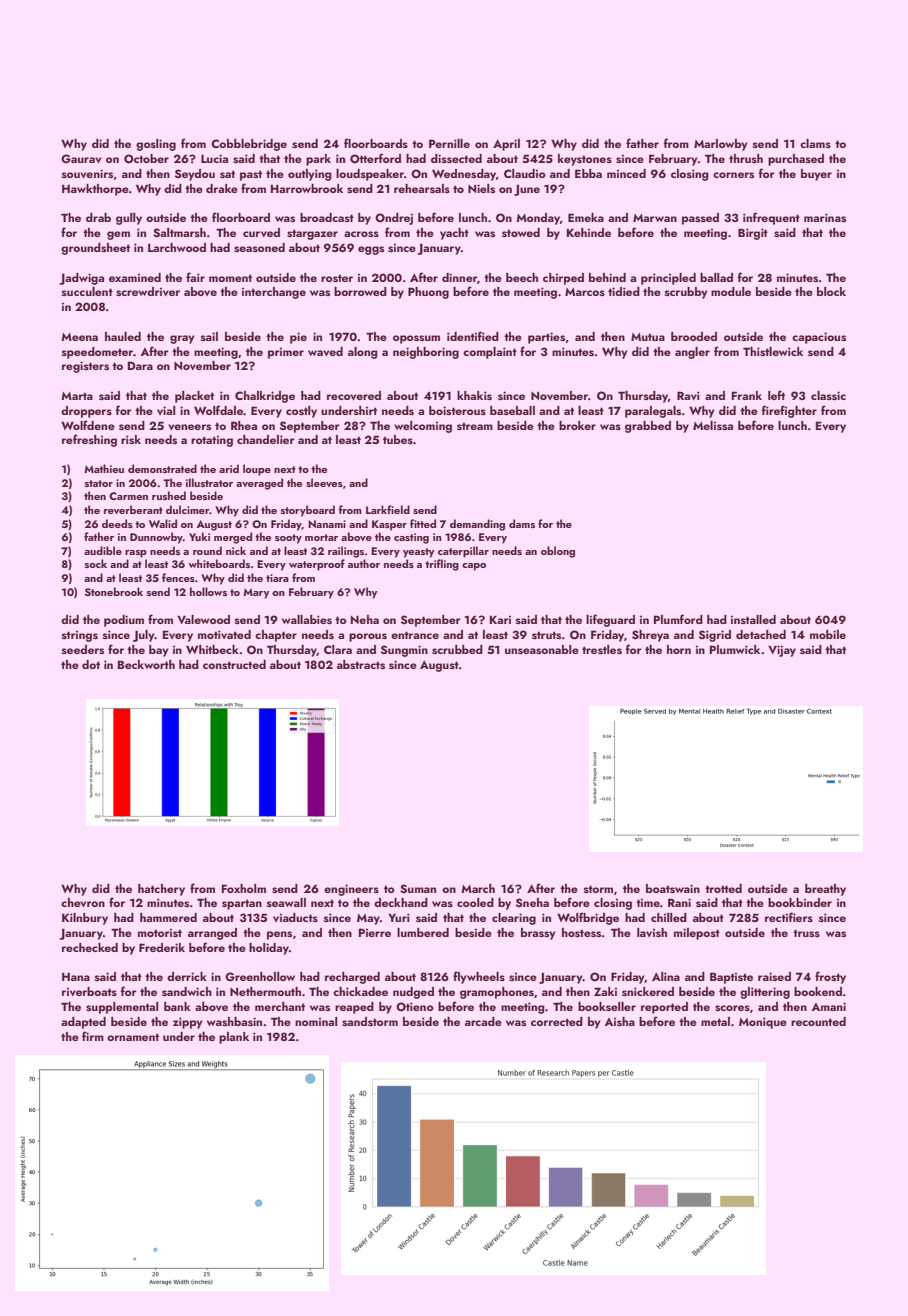 The image size is (908, 1316). What do you see at coordinates (276, 636) in the screenshot?
I see `chapter` at bounding box center [276, 636].
